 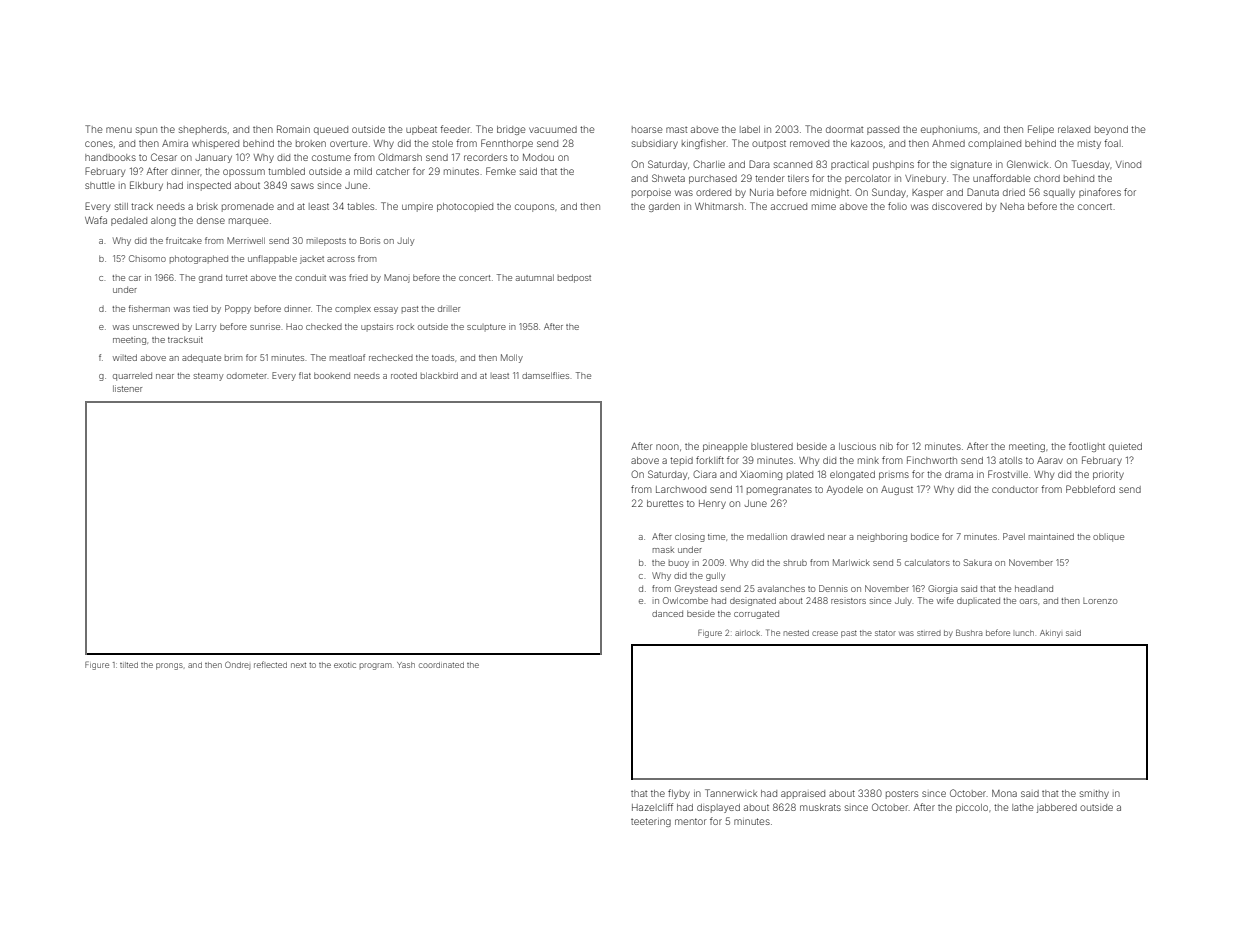 I want to click on vacuumed, so click(x=553, y=129).
